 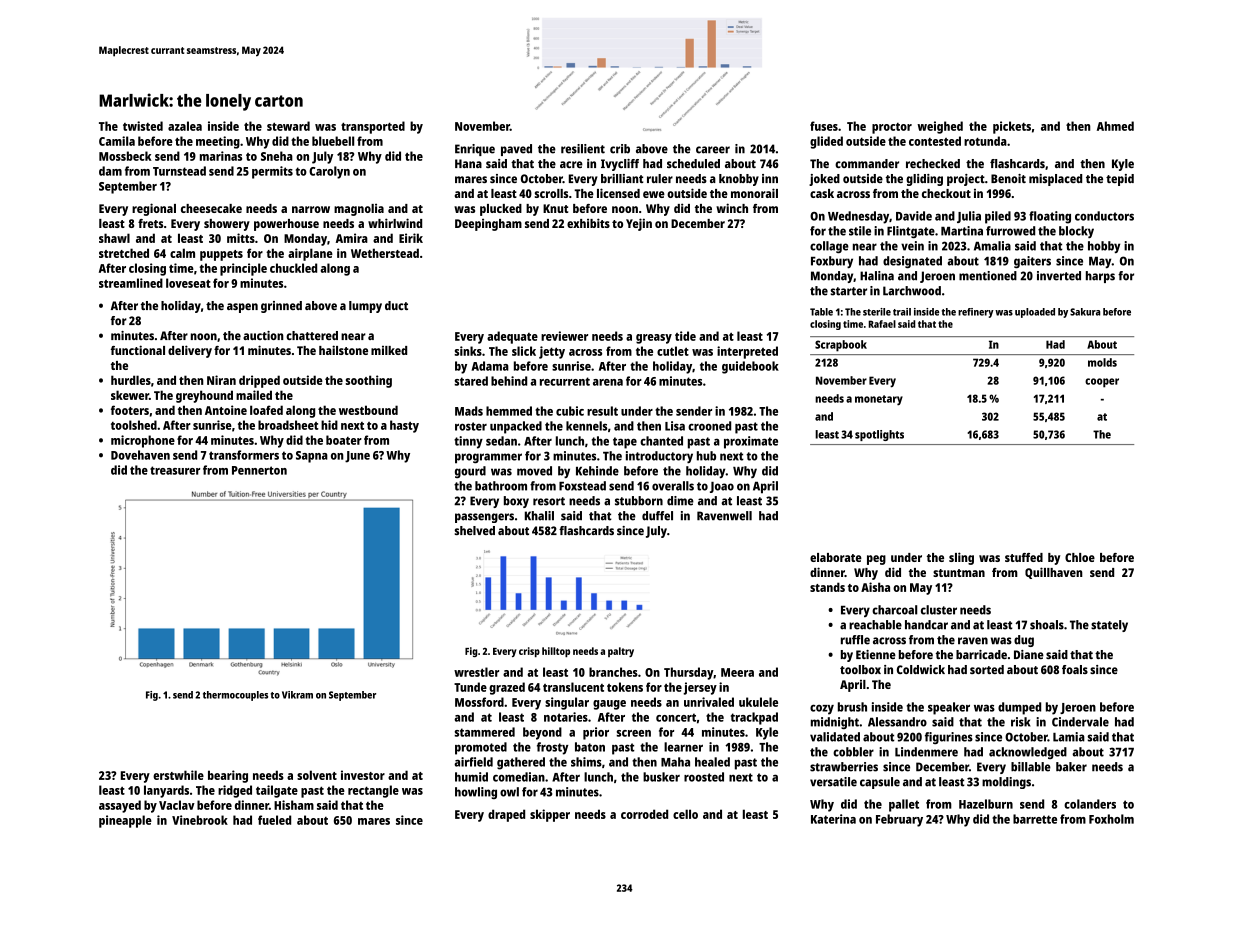 What do you see at coordinates (824, 126) in the screenshot?
I see `fuses` at bounding box center [824, 126].
